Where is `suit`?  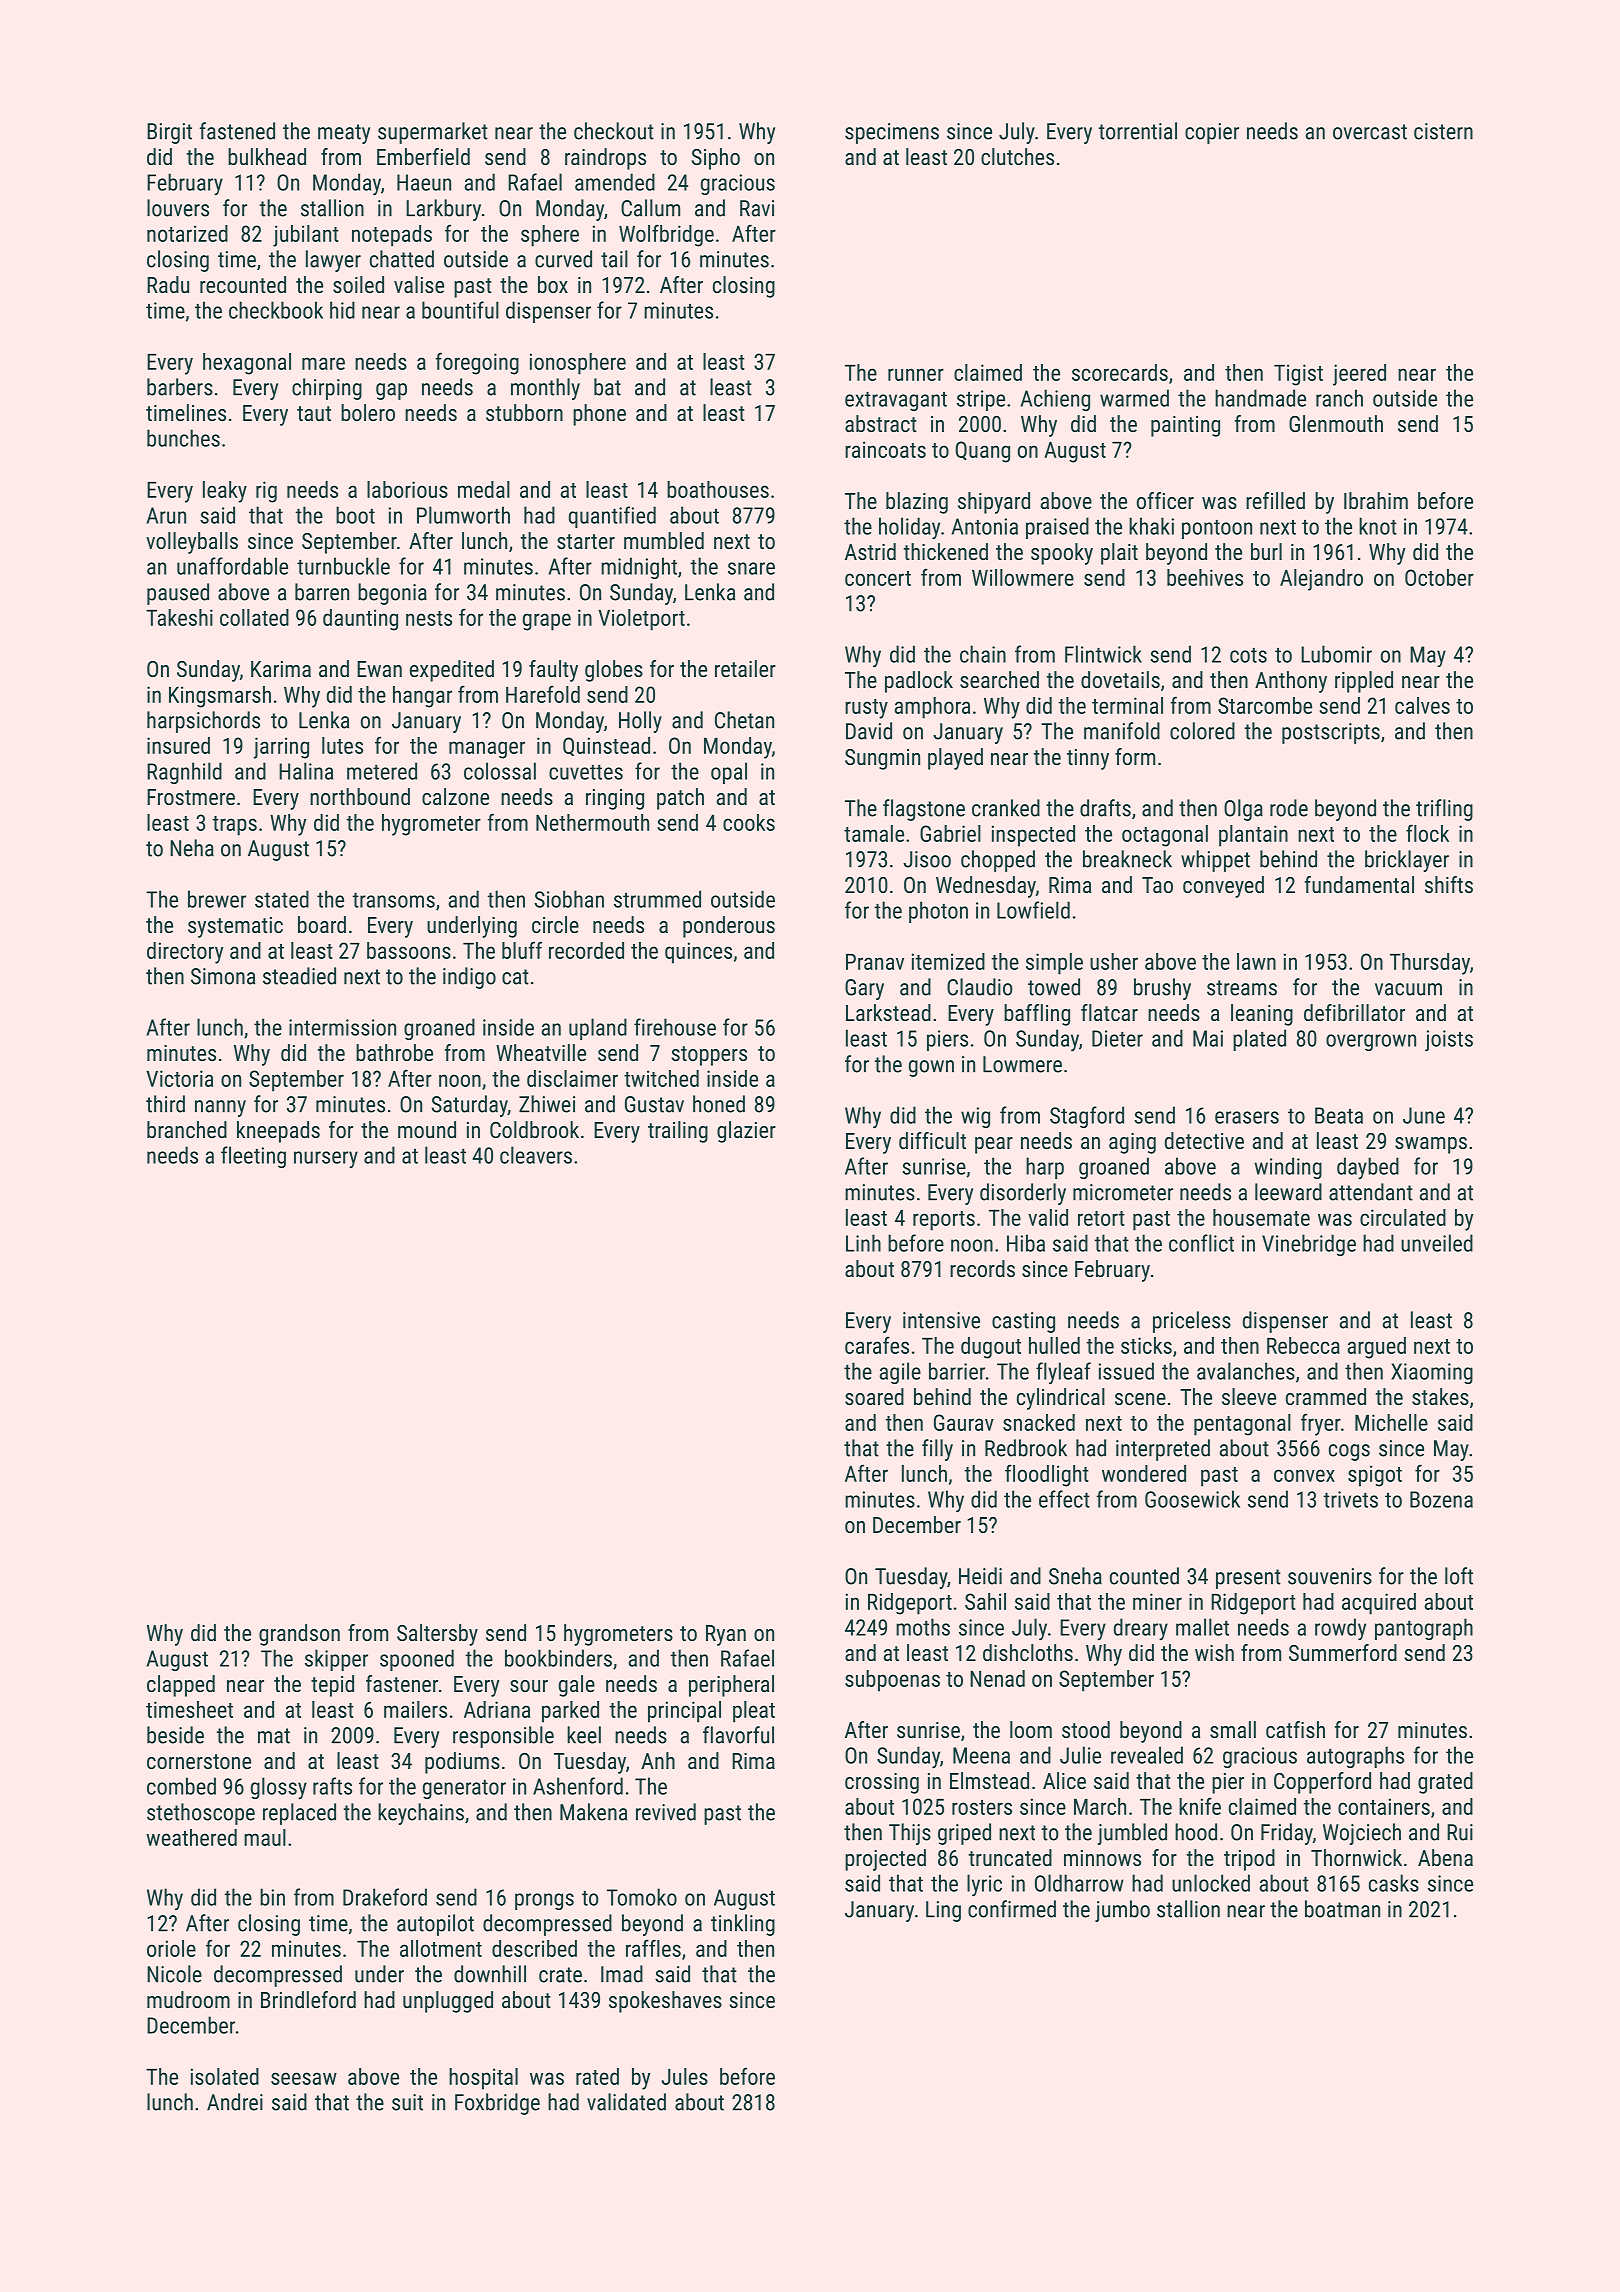
suit is located at coordinates (407, 2102).
